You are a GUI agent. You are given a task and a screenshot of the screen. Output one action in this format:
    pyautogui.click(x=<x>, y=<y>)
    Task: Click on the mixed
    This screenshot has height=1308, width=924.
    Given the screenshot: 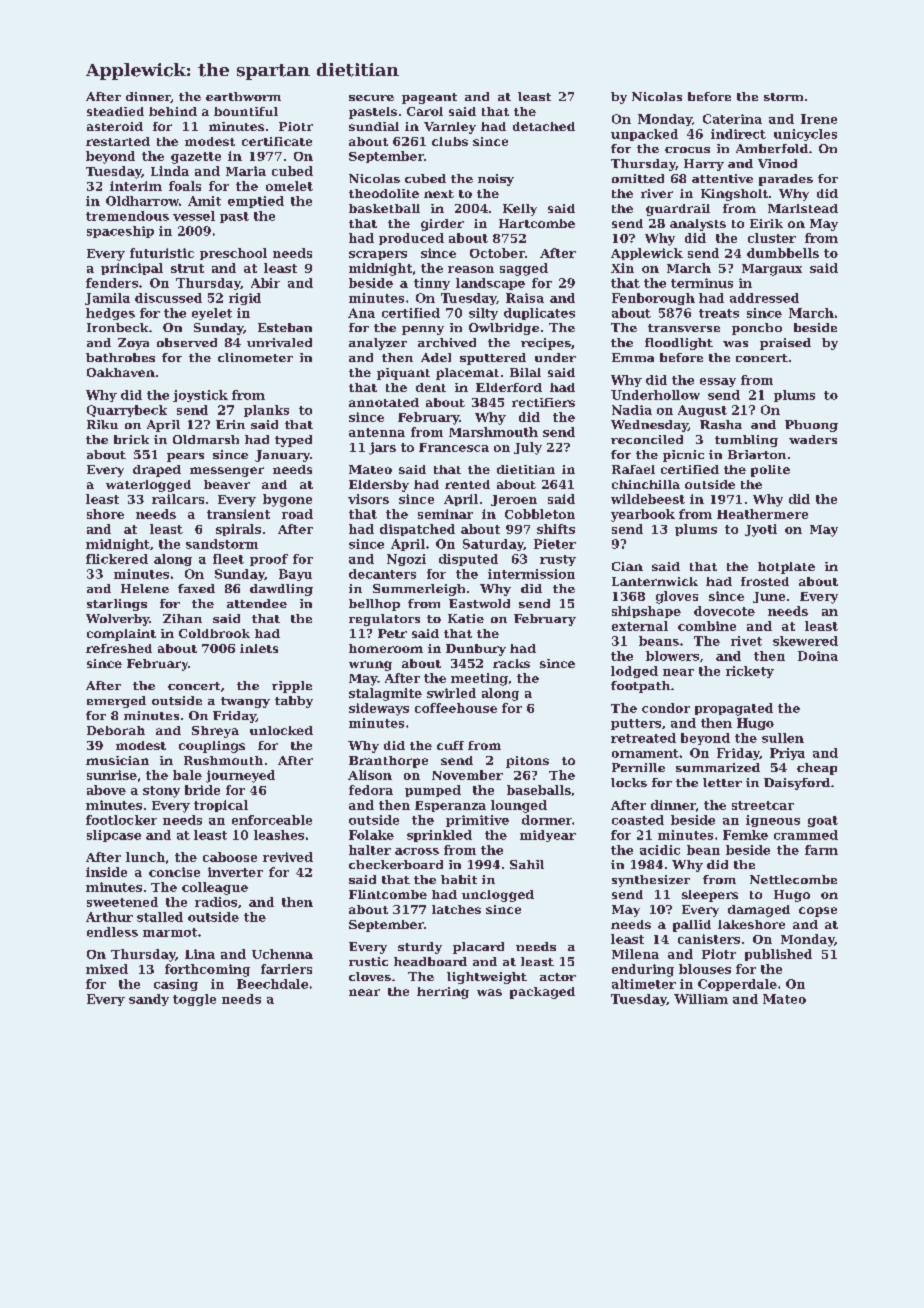 What is the action you would take?
    pyautogui.click(x=107, y=969)
